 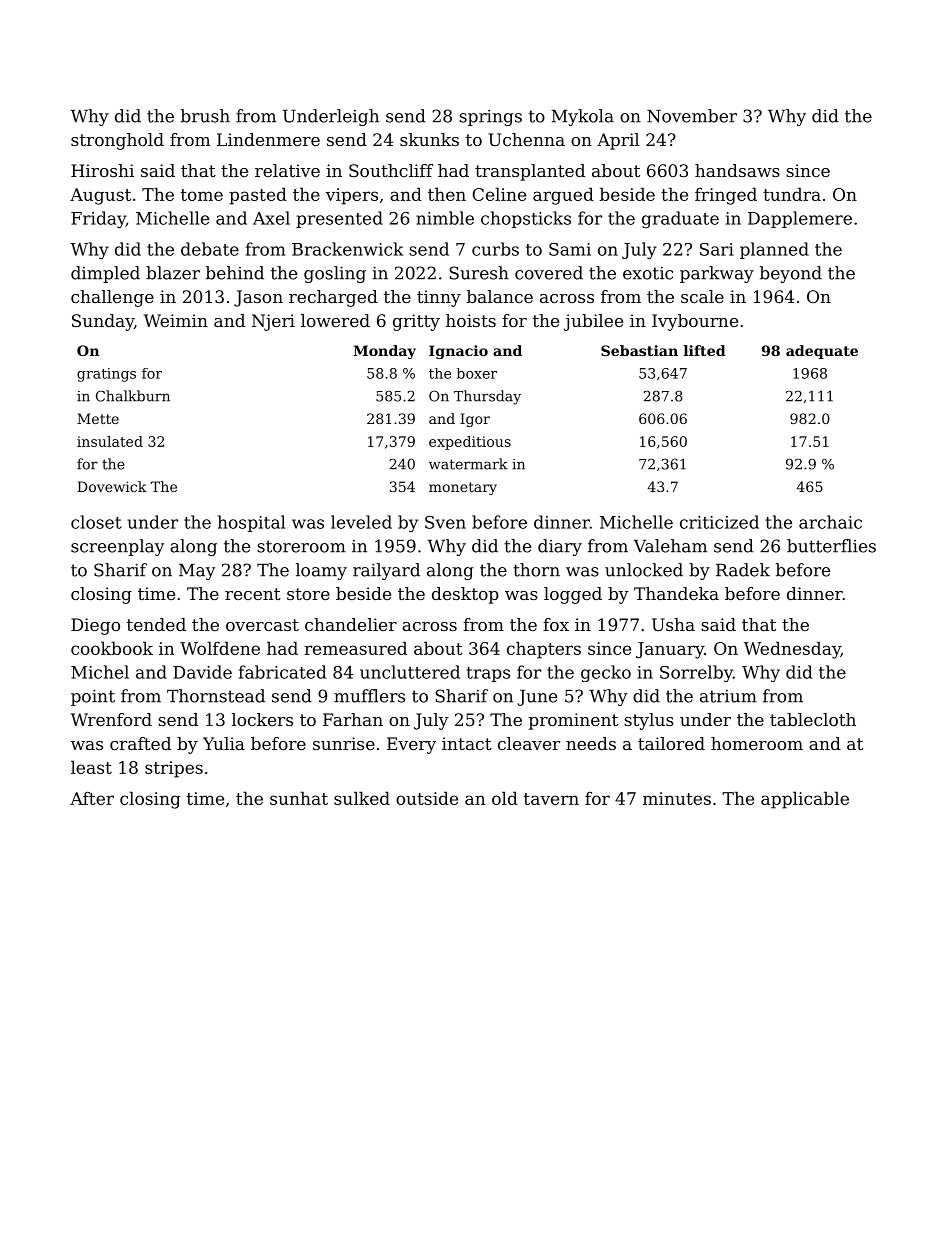 I want to click on tundra, so click(x=792, y=194).
